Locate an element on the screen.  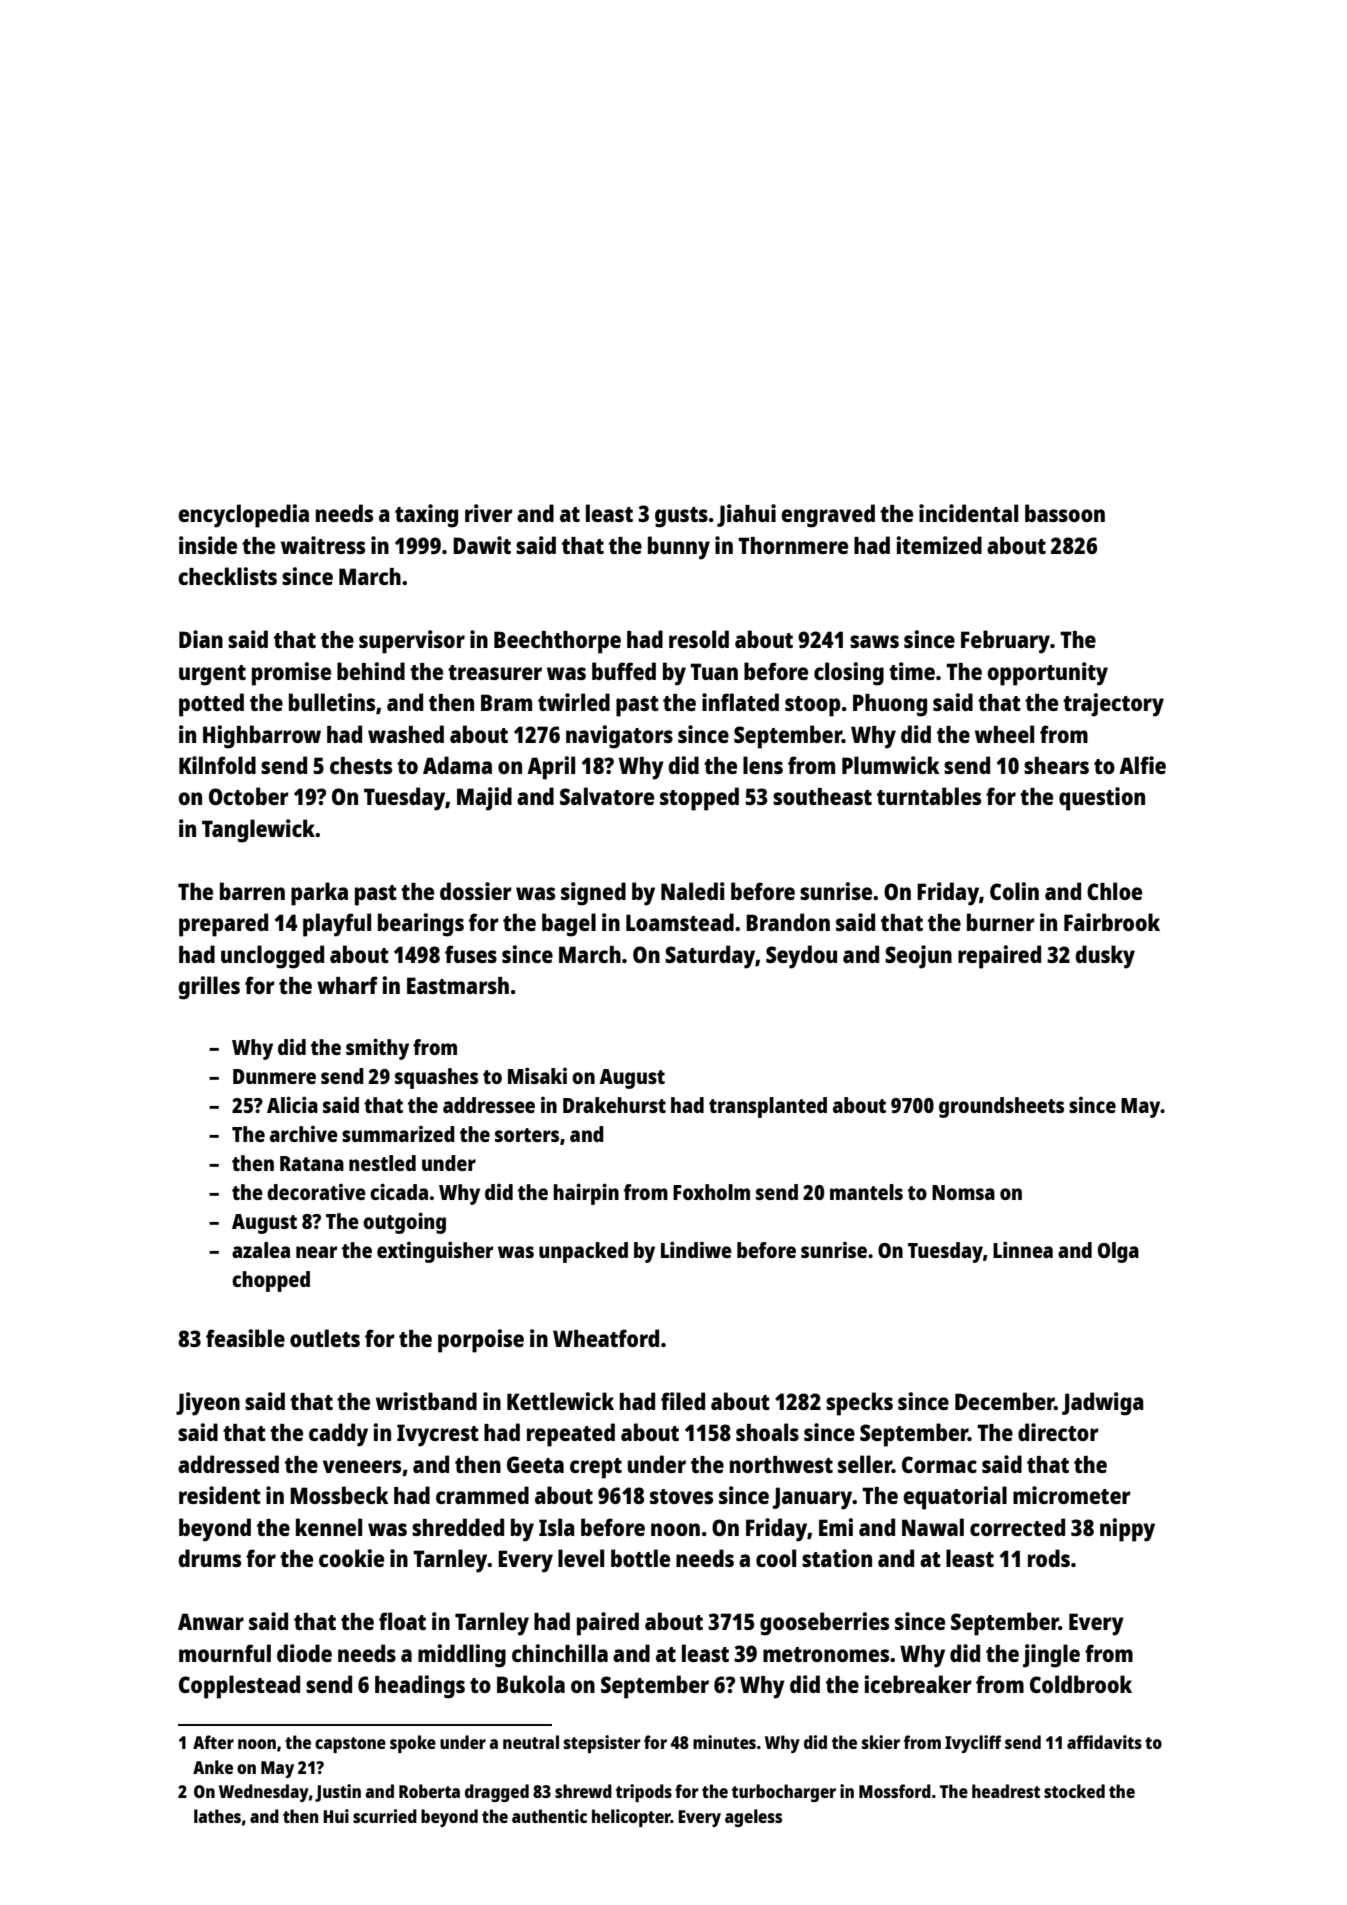
river is located at coordinates (489, 513).
